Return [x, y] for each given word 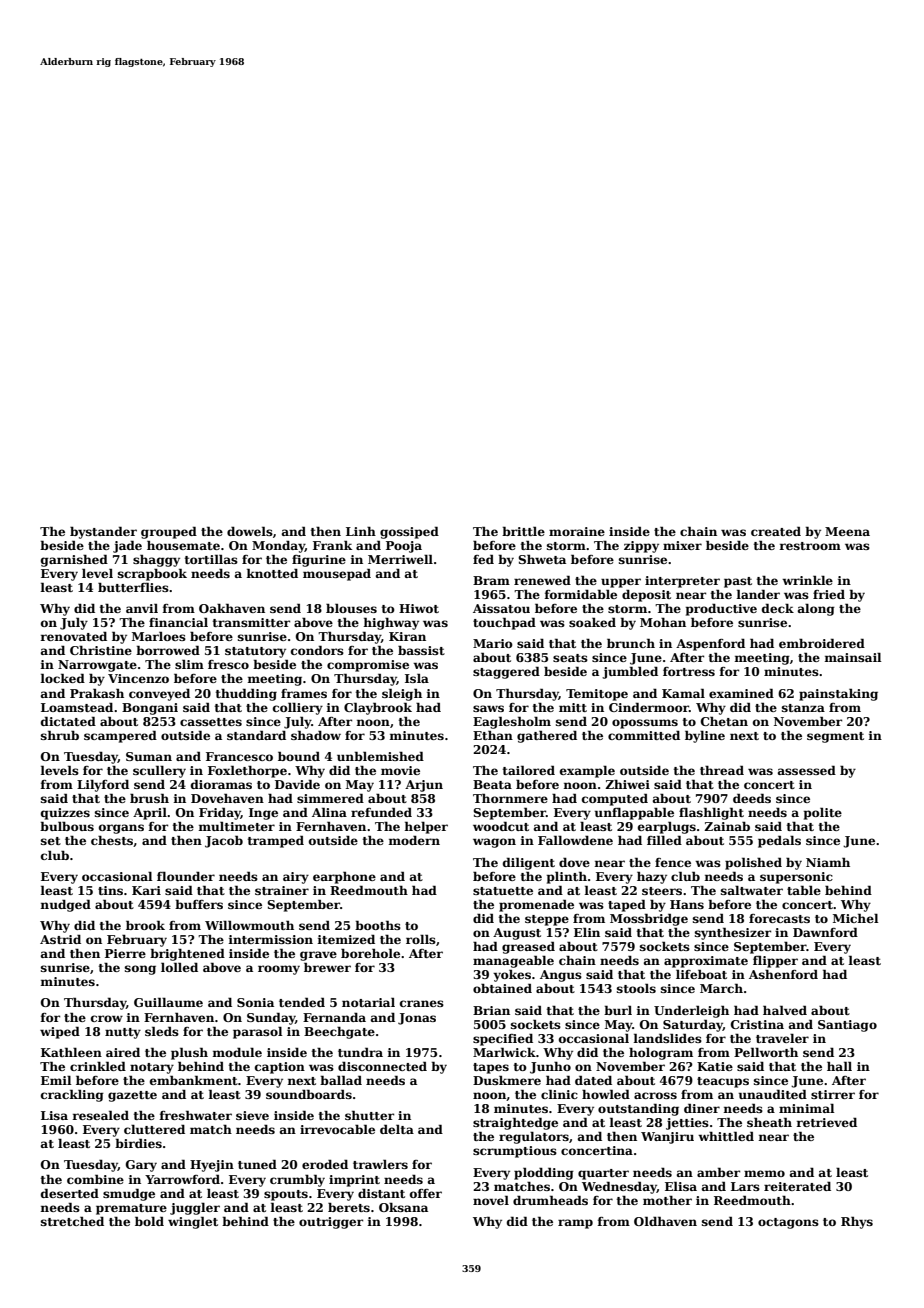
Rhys [857, 1222]
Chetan [724, 721]
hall [839, 1066]
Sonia [255, 1002]
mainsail [853, 657]
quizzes [65, 814]
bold [149, 1221]
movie [400, 770]
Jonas [417, 1019]
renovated [73, 636]
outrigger [331, 1223]
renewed [542, 580]
